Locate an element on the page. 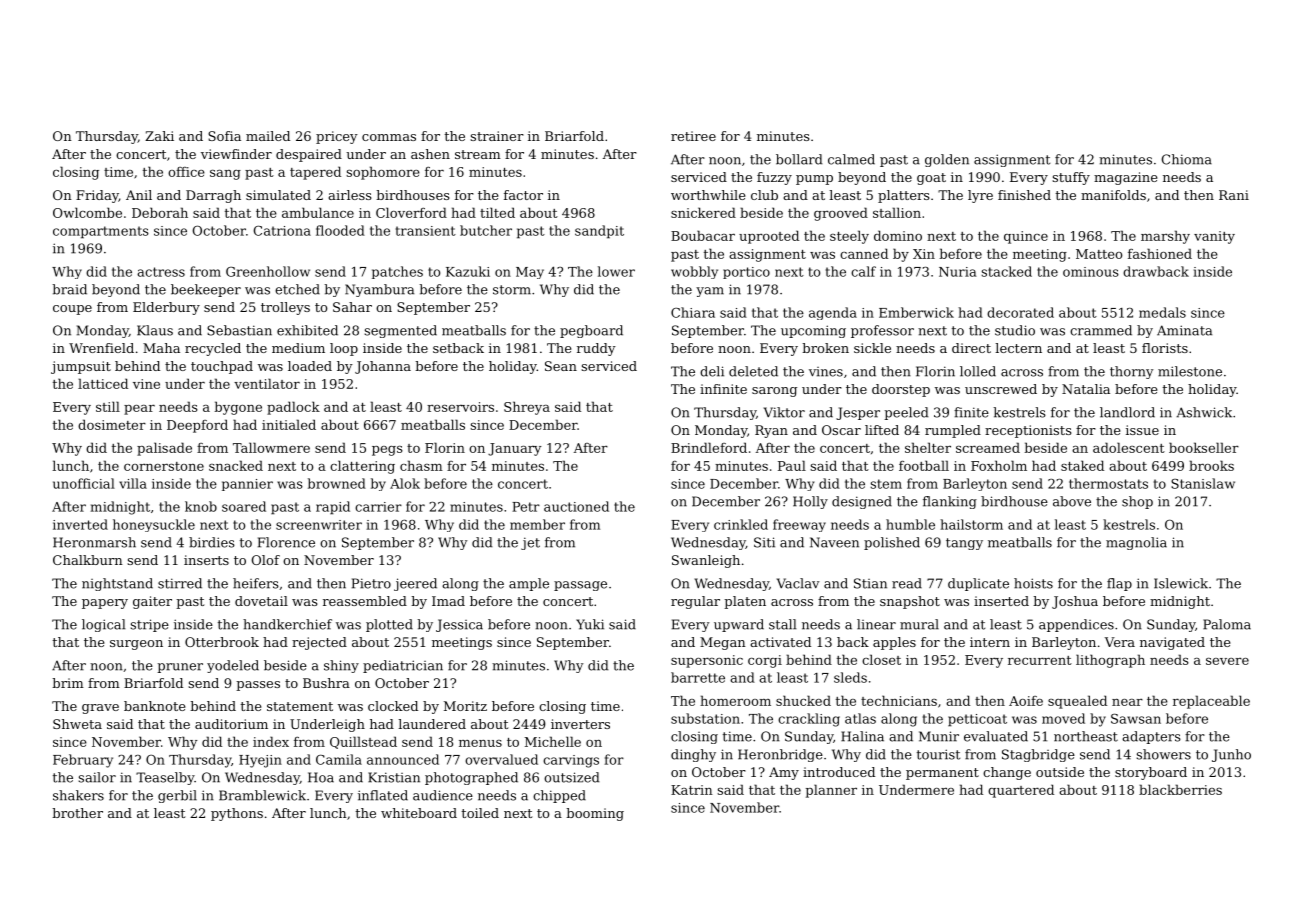 This page has width=1308, height=924. upcoming is located at coordinates (813, 331).
